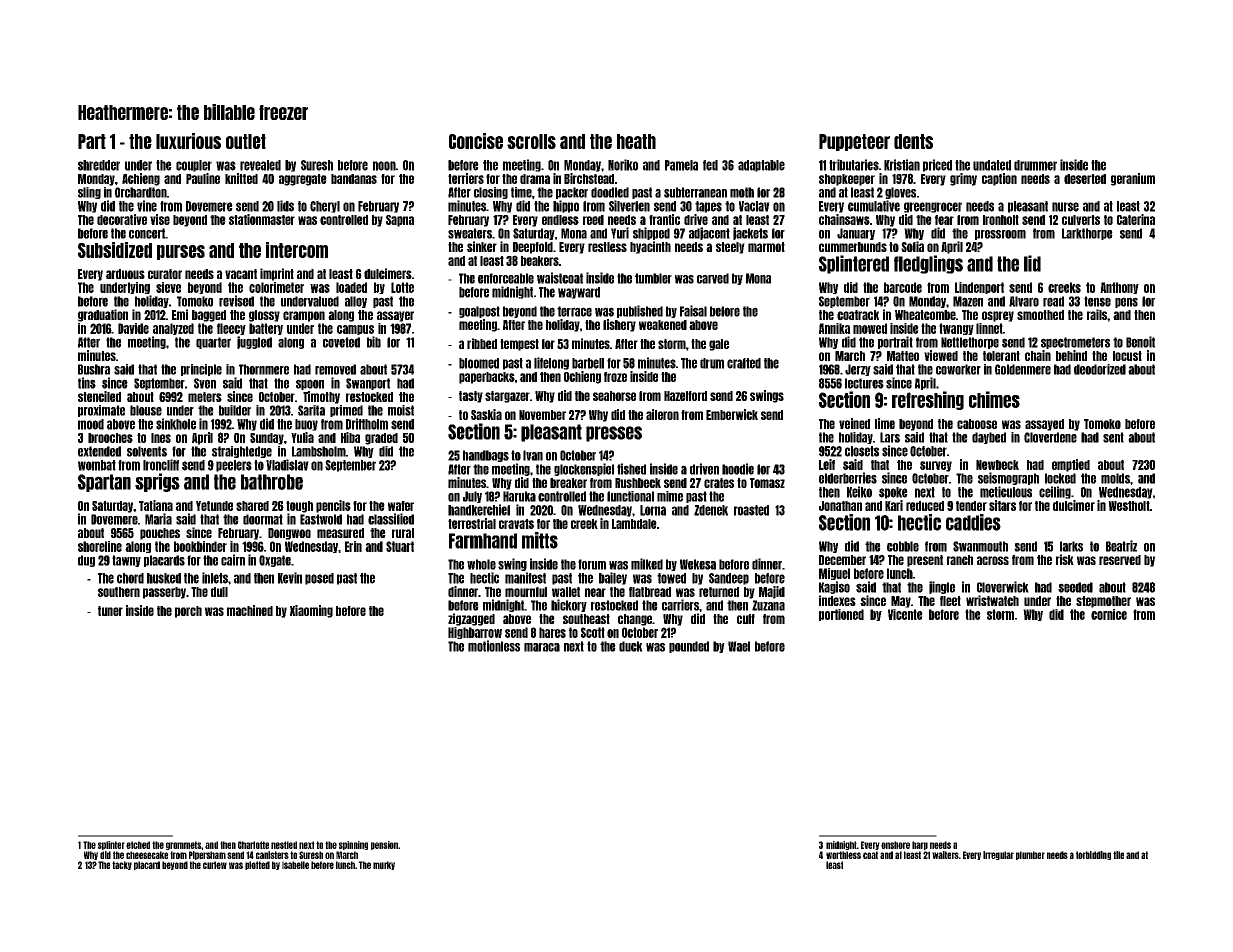 The width and height of the page is (1233, 952). What do you see at coordinates (250, 610) in the page?
I see `machined` at bounding box center [250, 610].
